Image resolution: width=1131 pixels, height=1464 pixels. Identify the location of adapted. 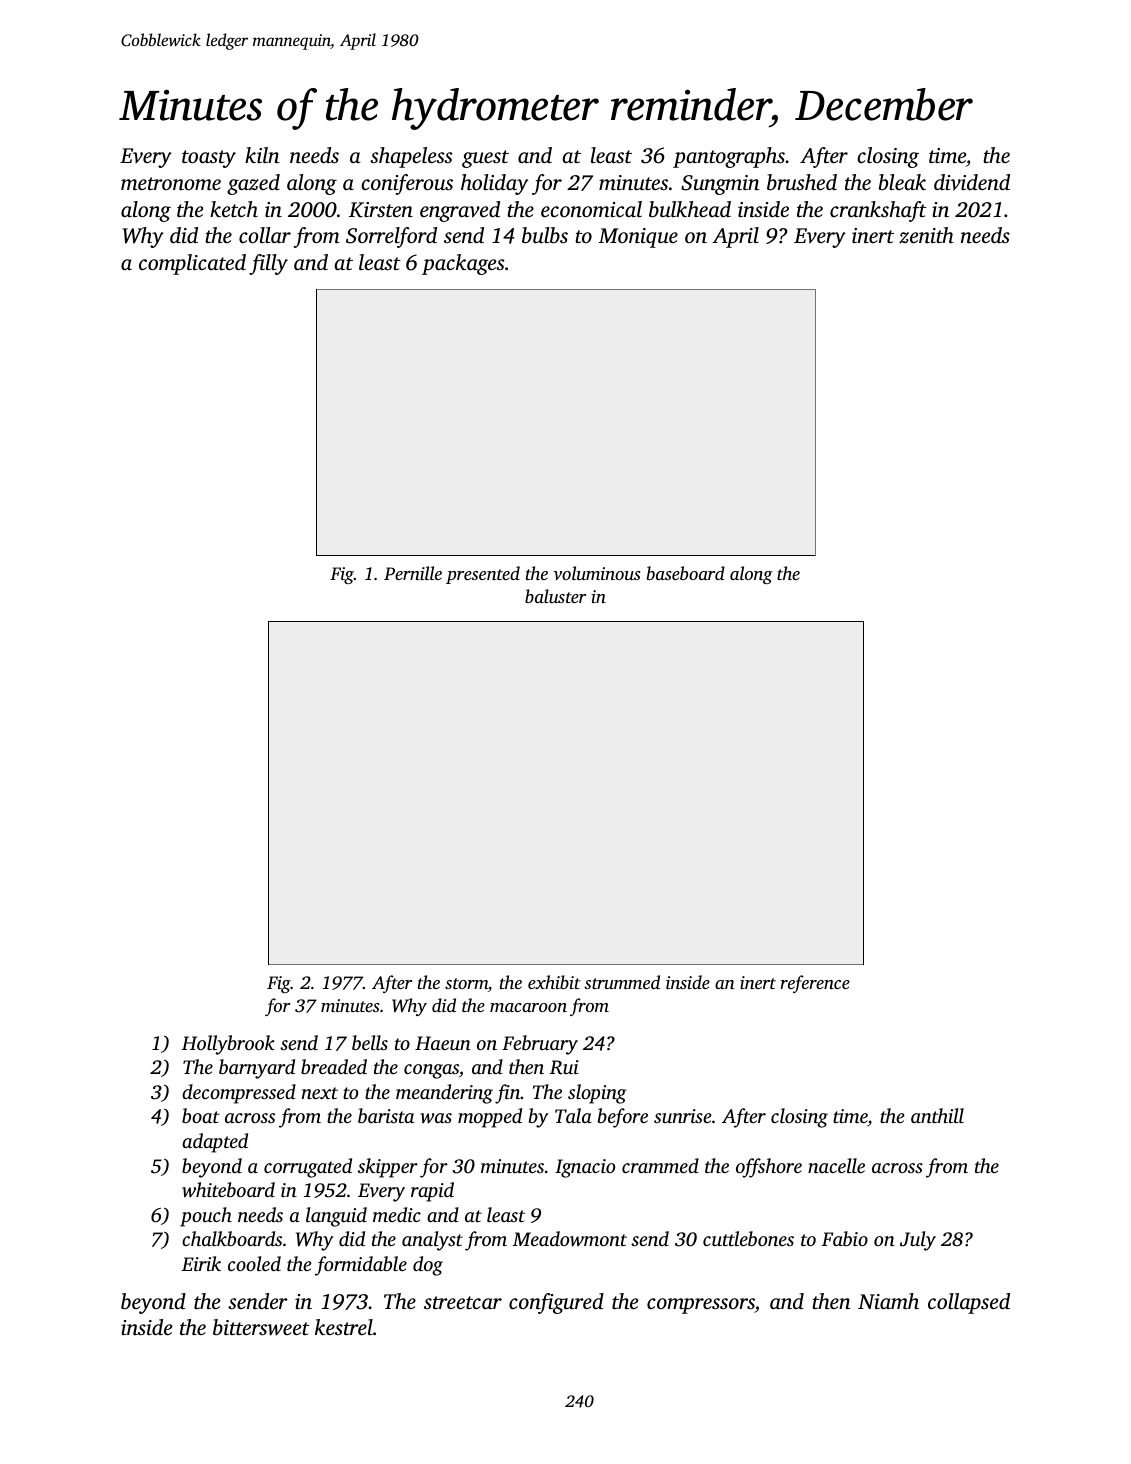
(215, 1143).
